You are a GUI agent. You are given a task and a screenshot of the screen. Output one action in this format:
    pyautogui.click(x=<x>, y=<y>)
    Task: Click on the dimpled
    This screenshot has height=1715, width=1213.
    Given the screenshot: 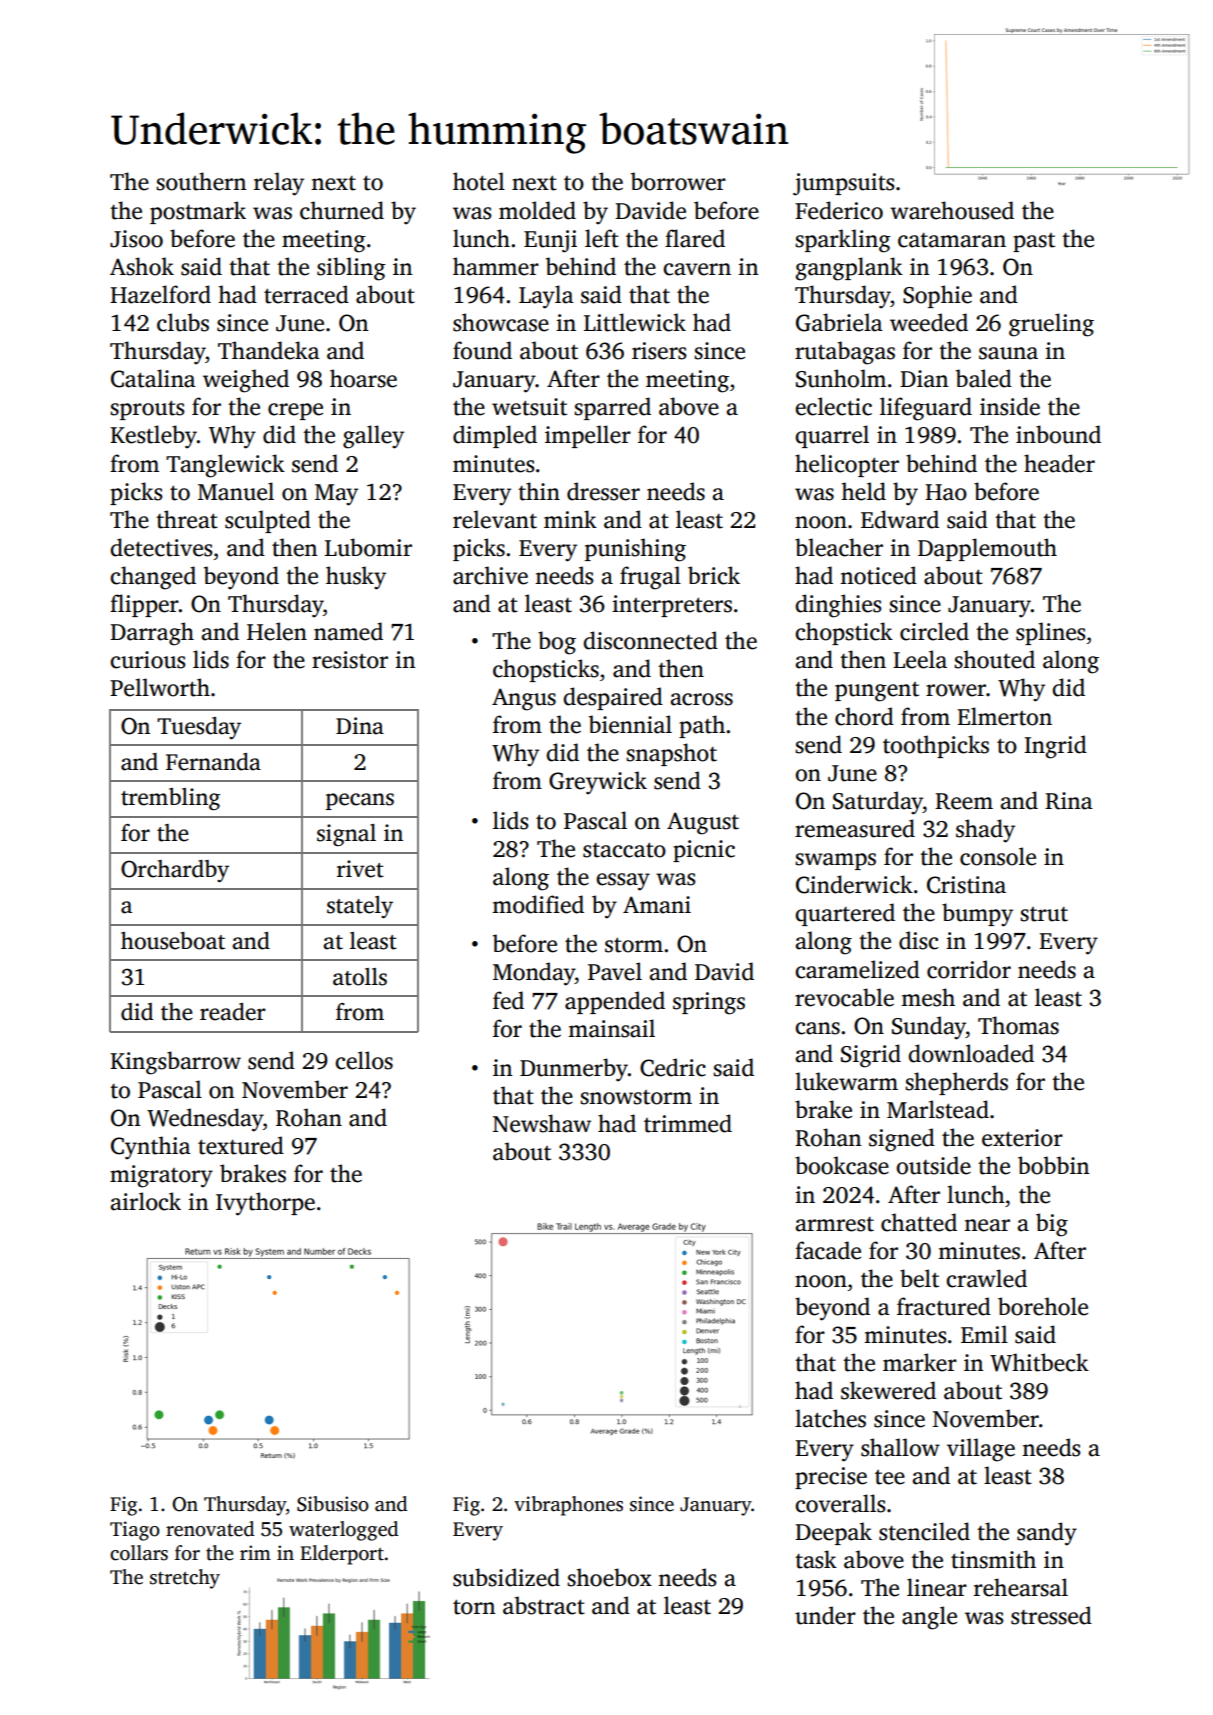 What is the action you would take?
    pyautogui.click(x=495, y=436)
